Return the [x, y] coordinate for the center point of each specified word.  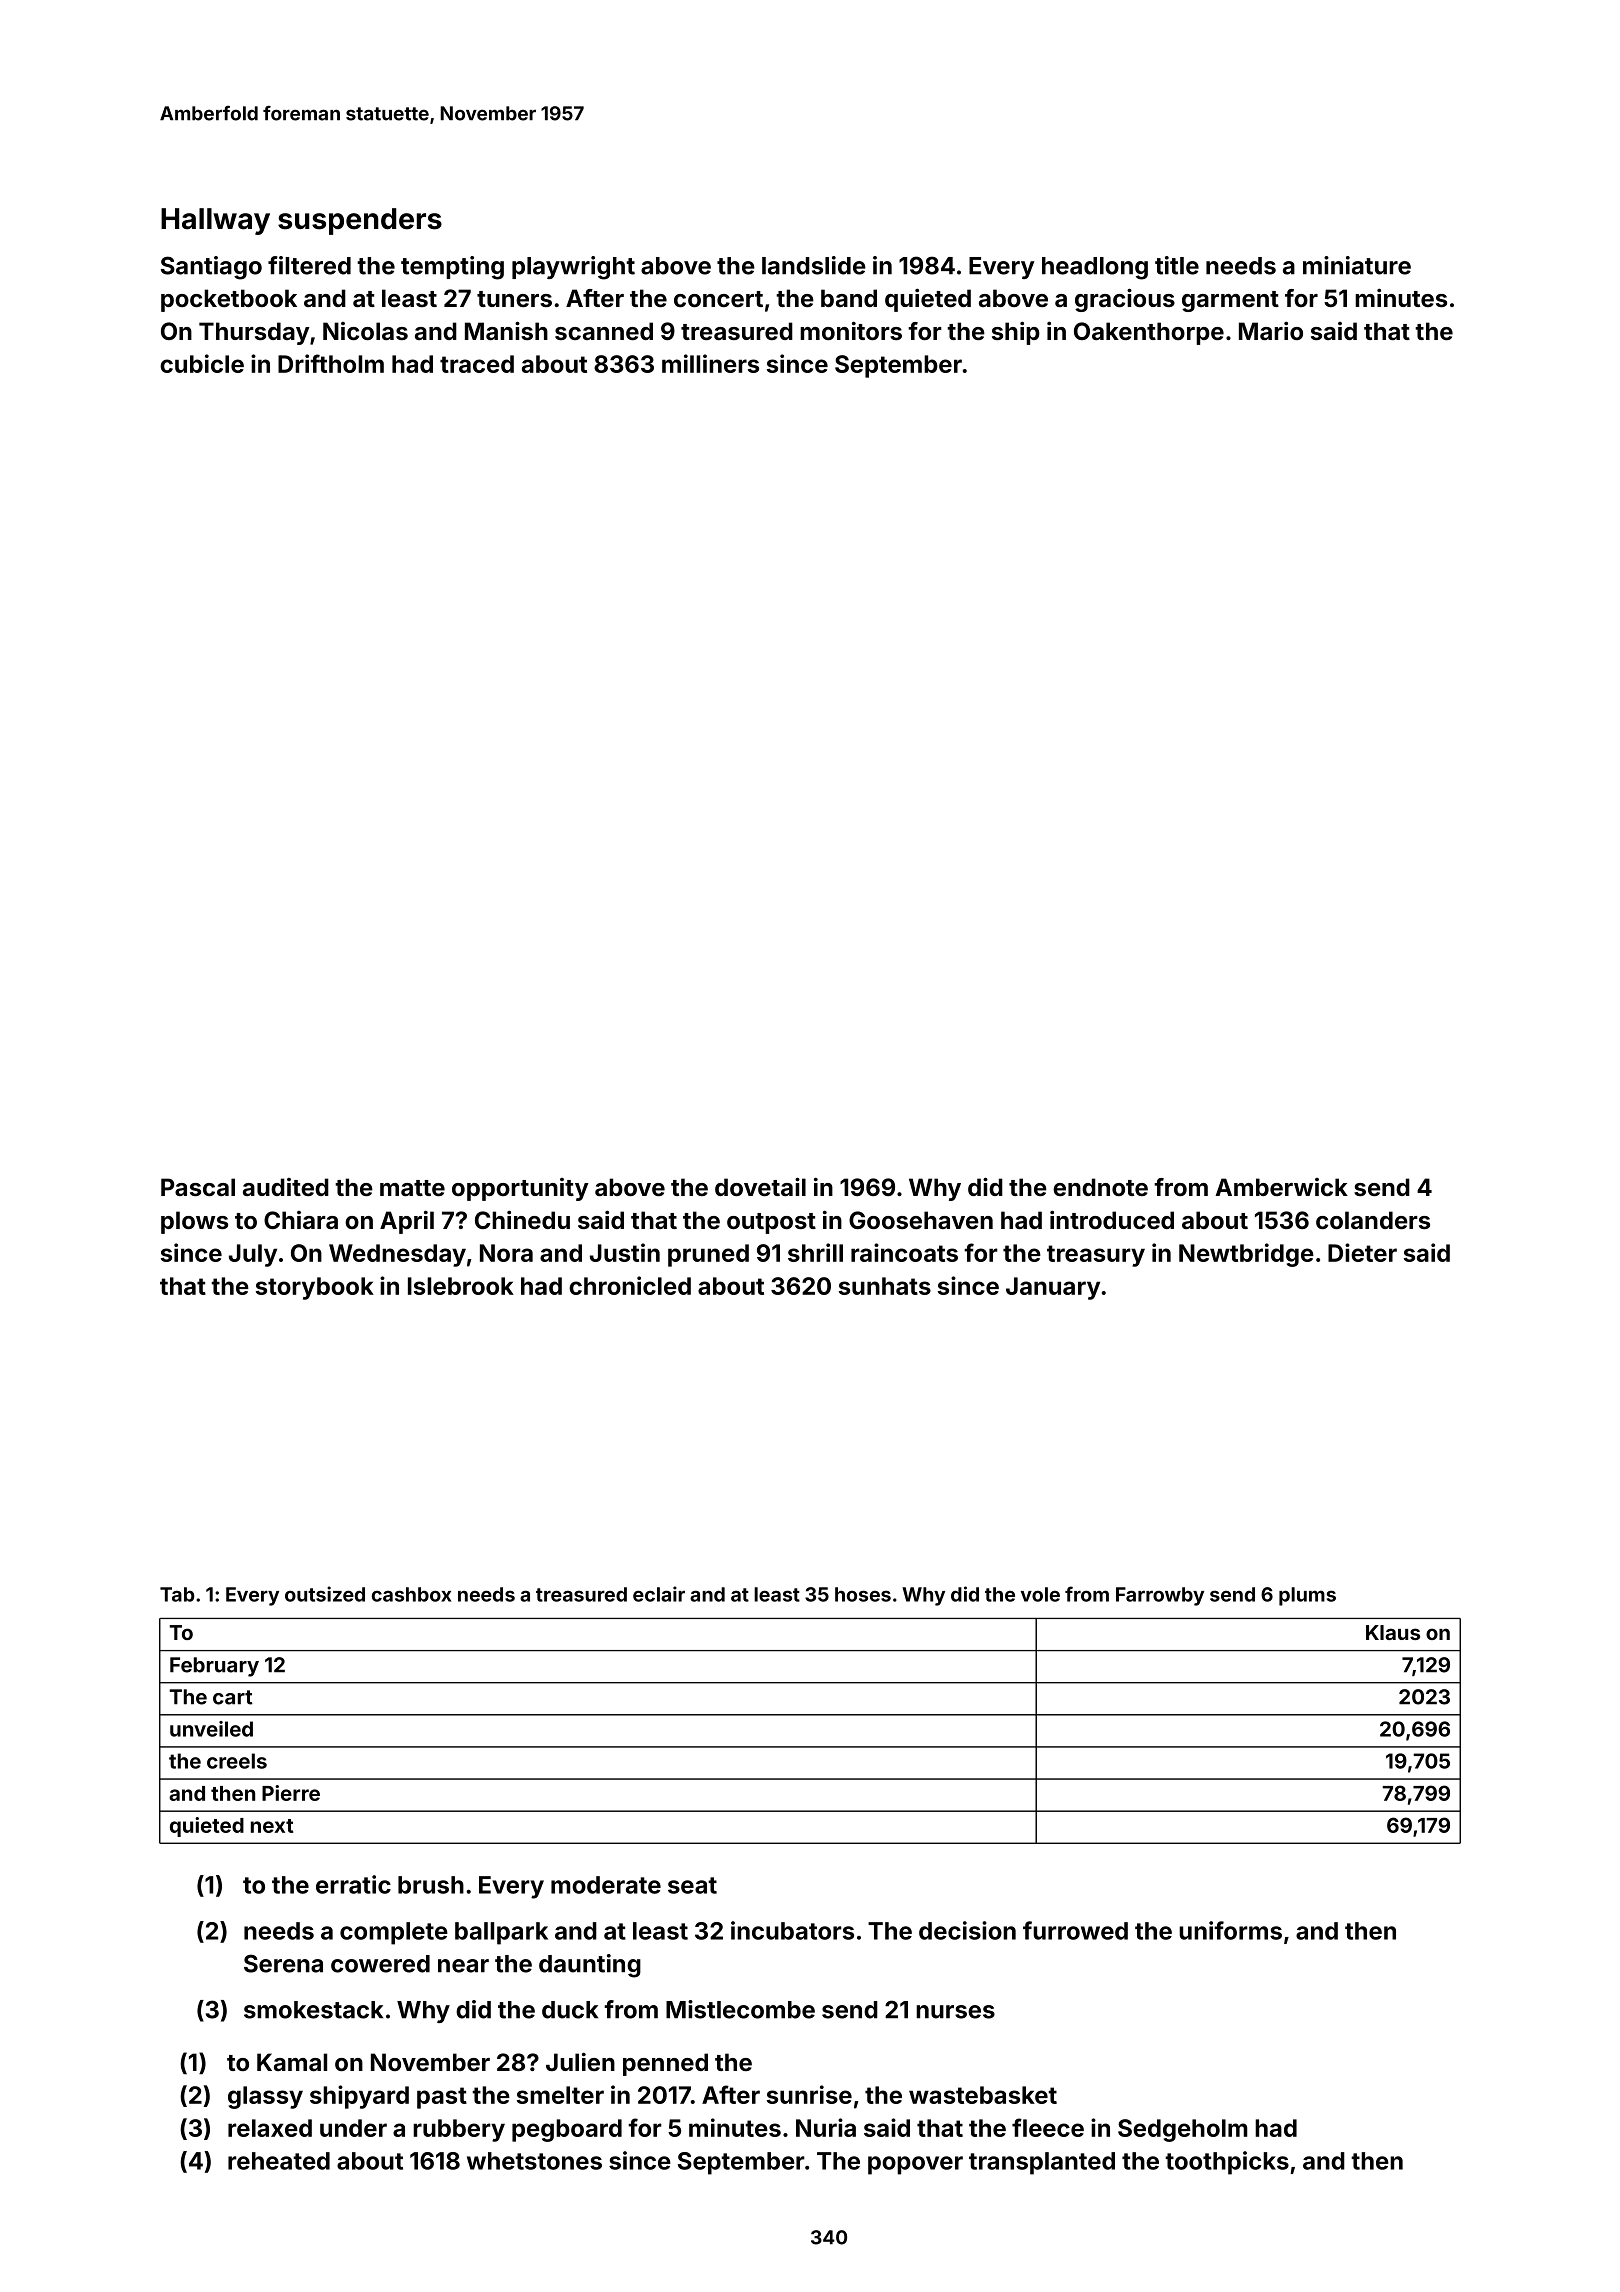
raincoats [904, 1252]
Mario [1271, 330]
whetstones [534, 2161]
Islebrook [461, 1286]
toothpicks [1227, 2163]
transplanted [1042, 2163]
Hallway [215, 221]
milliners [710, 363]
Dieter [1362, 1252]
